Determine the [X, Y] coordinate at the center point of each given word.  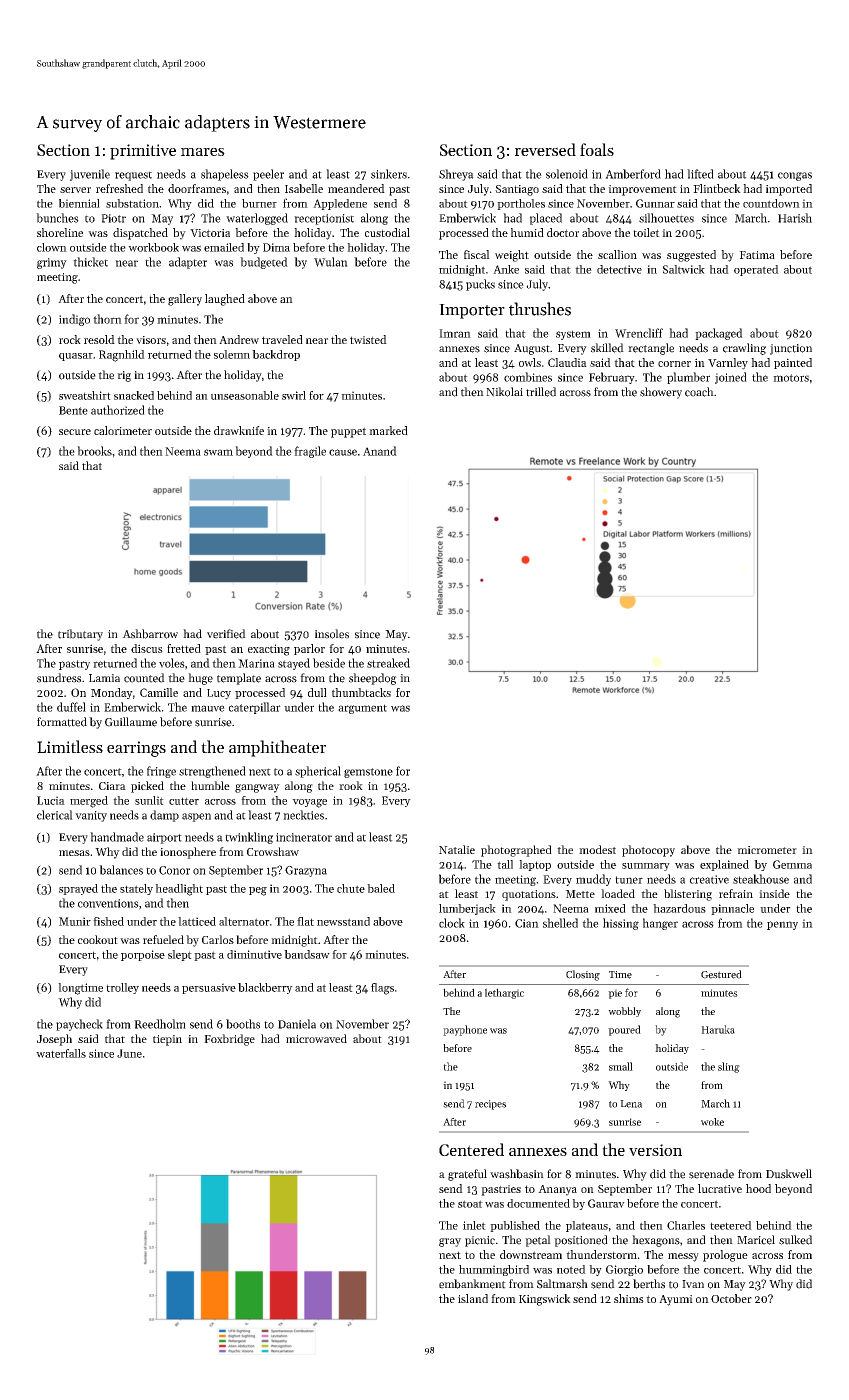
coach [699, 392]
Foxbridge [229, 1040]
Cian [527, 923]
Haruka [718, 1029]
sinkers [389, 174]
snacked [134, 395]
